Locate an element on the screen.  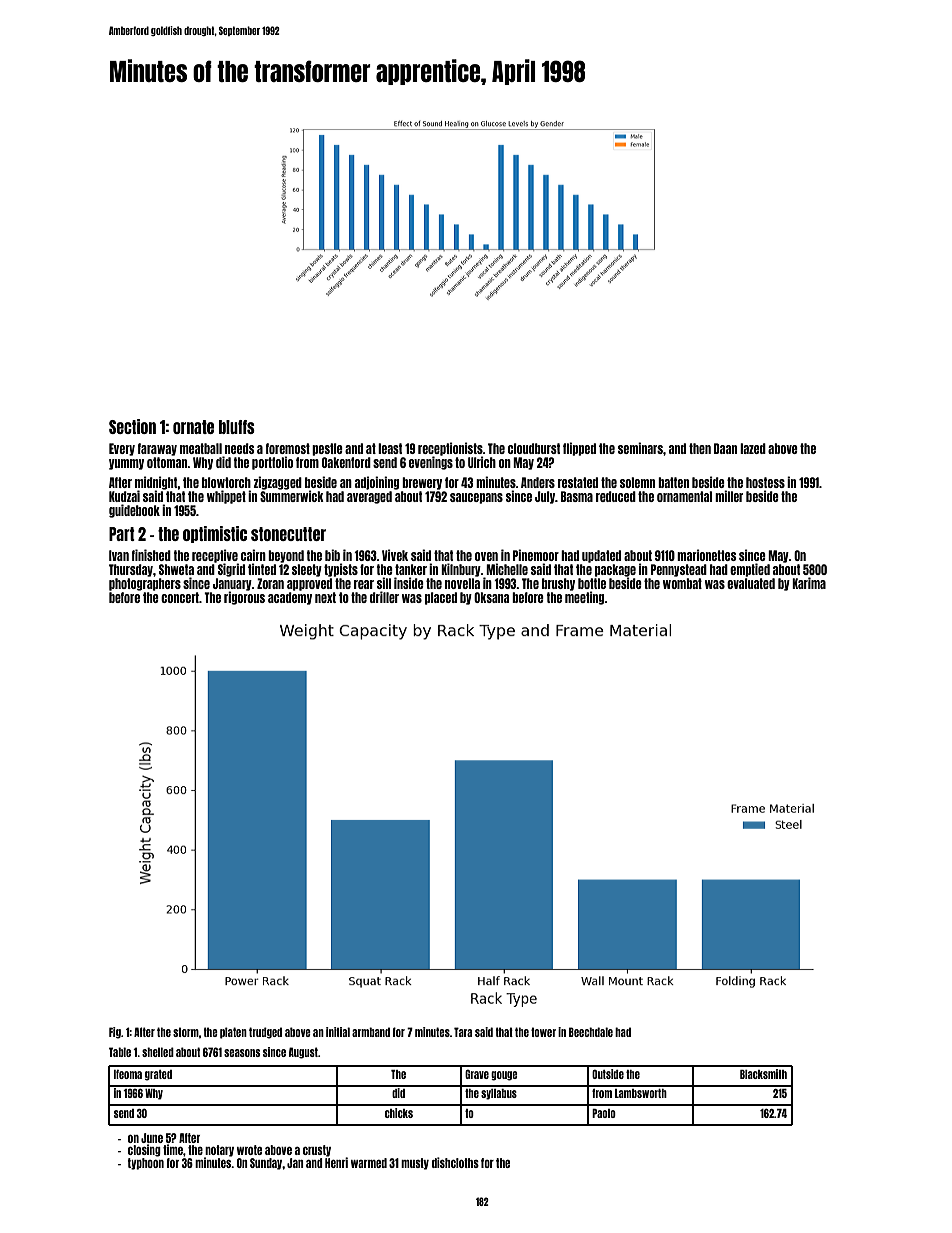
wrote is located at coordinates (249, 1150).
